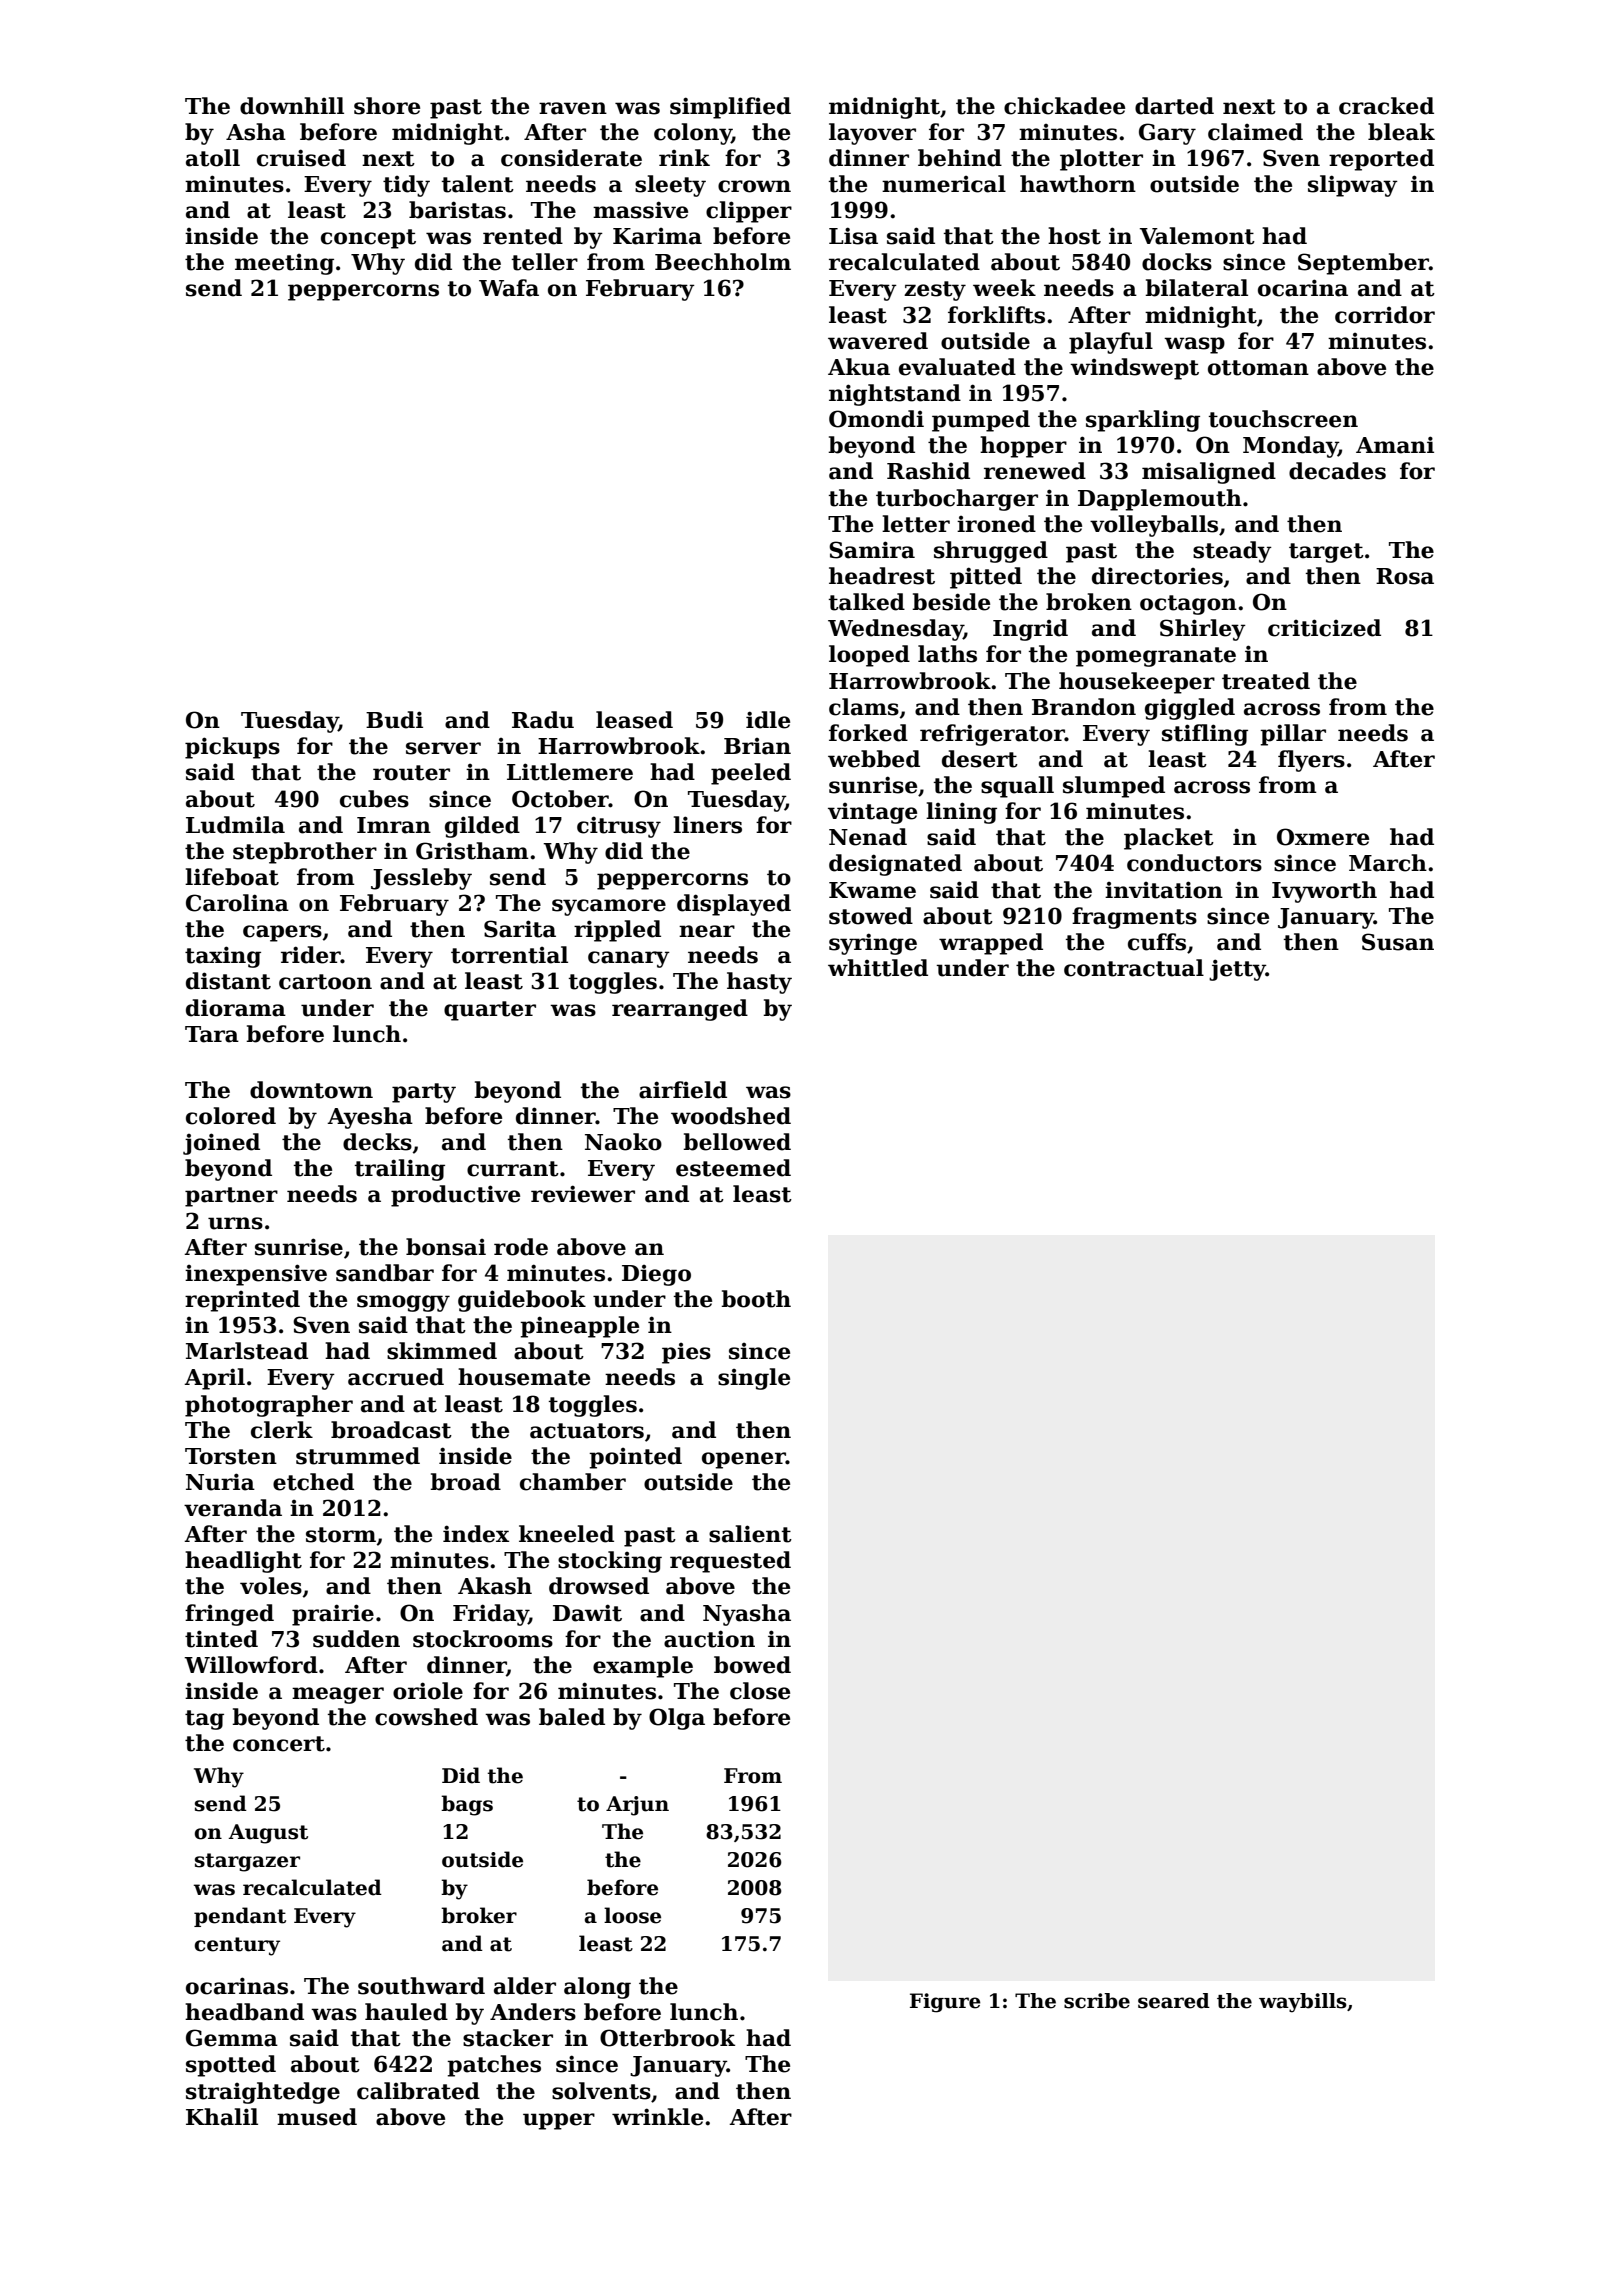  Describe the element at coordinates (872, 550) in the document. I see `Samira` at that location.
